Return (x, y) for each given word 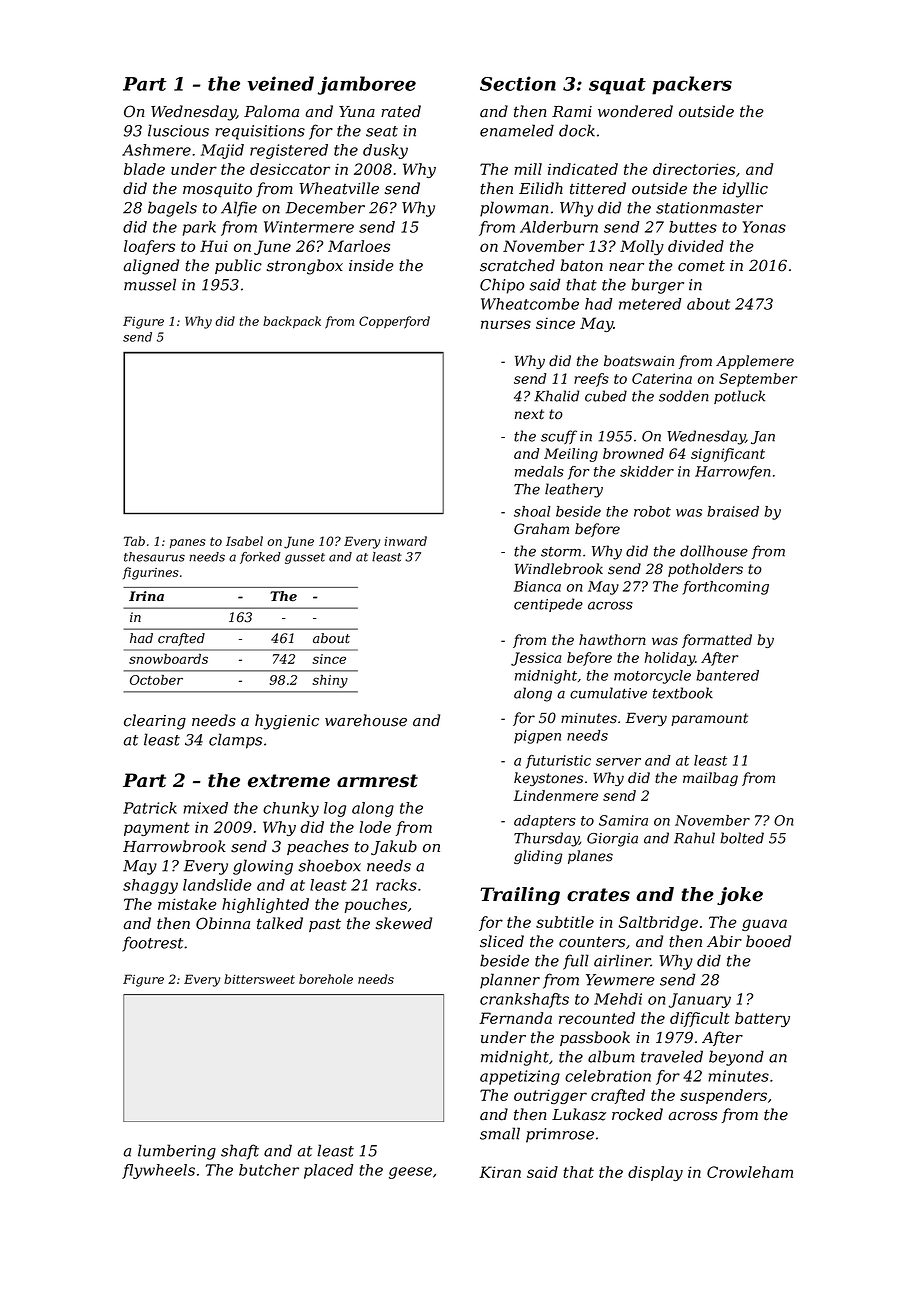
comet (701, 266)
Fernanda (515, 1018)
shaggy (150, 886)
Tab (134, 541)
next (529, 414)
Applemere (755, 362)
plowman (514, 209)
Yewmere (620, 980)
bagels (172, 209)
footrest (152, 944)
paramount (709, 719)
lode (375, 827)
